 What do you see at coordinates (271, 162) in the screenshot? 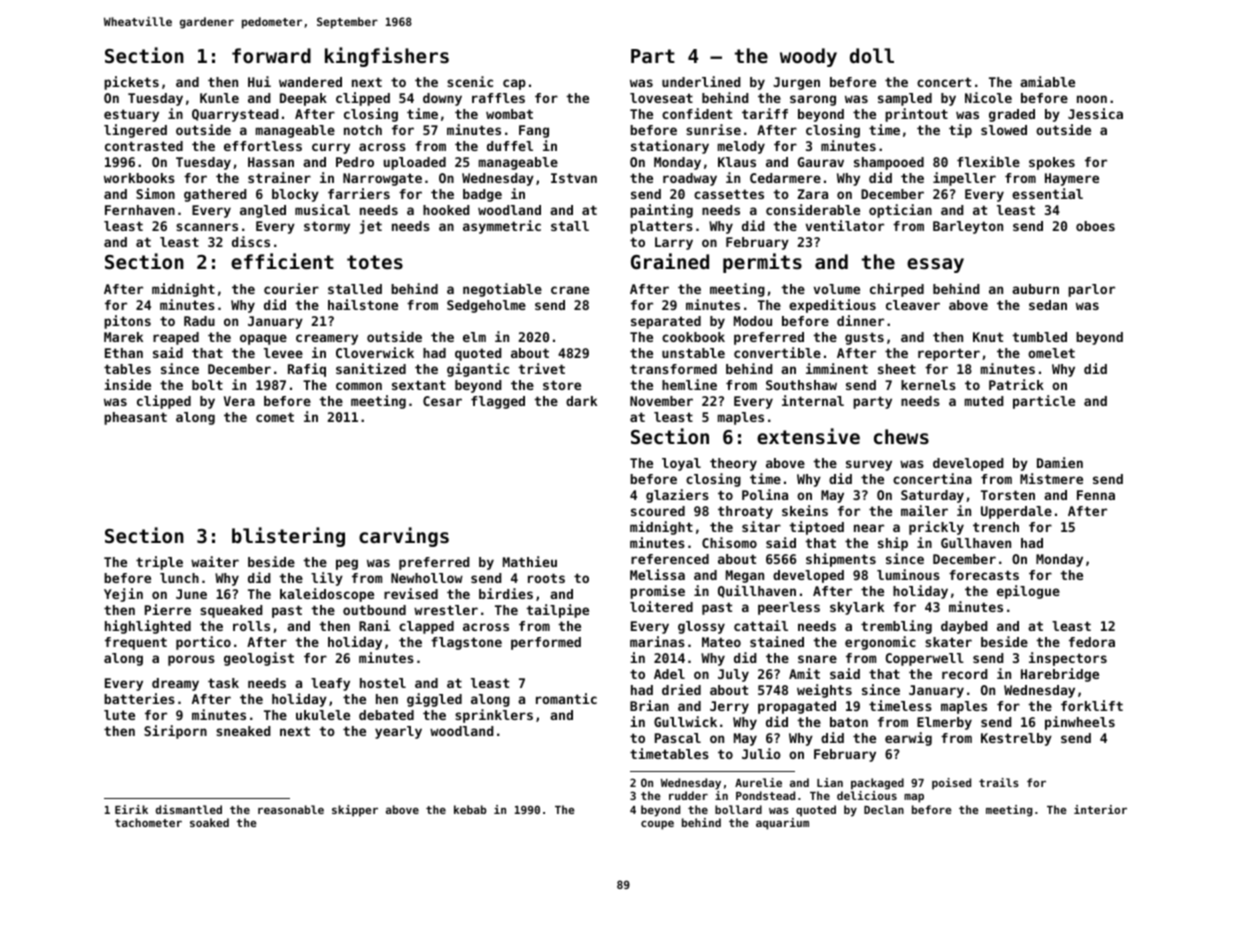
I see `Hassan` at bounding box center [271, 162].
